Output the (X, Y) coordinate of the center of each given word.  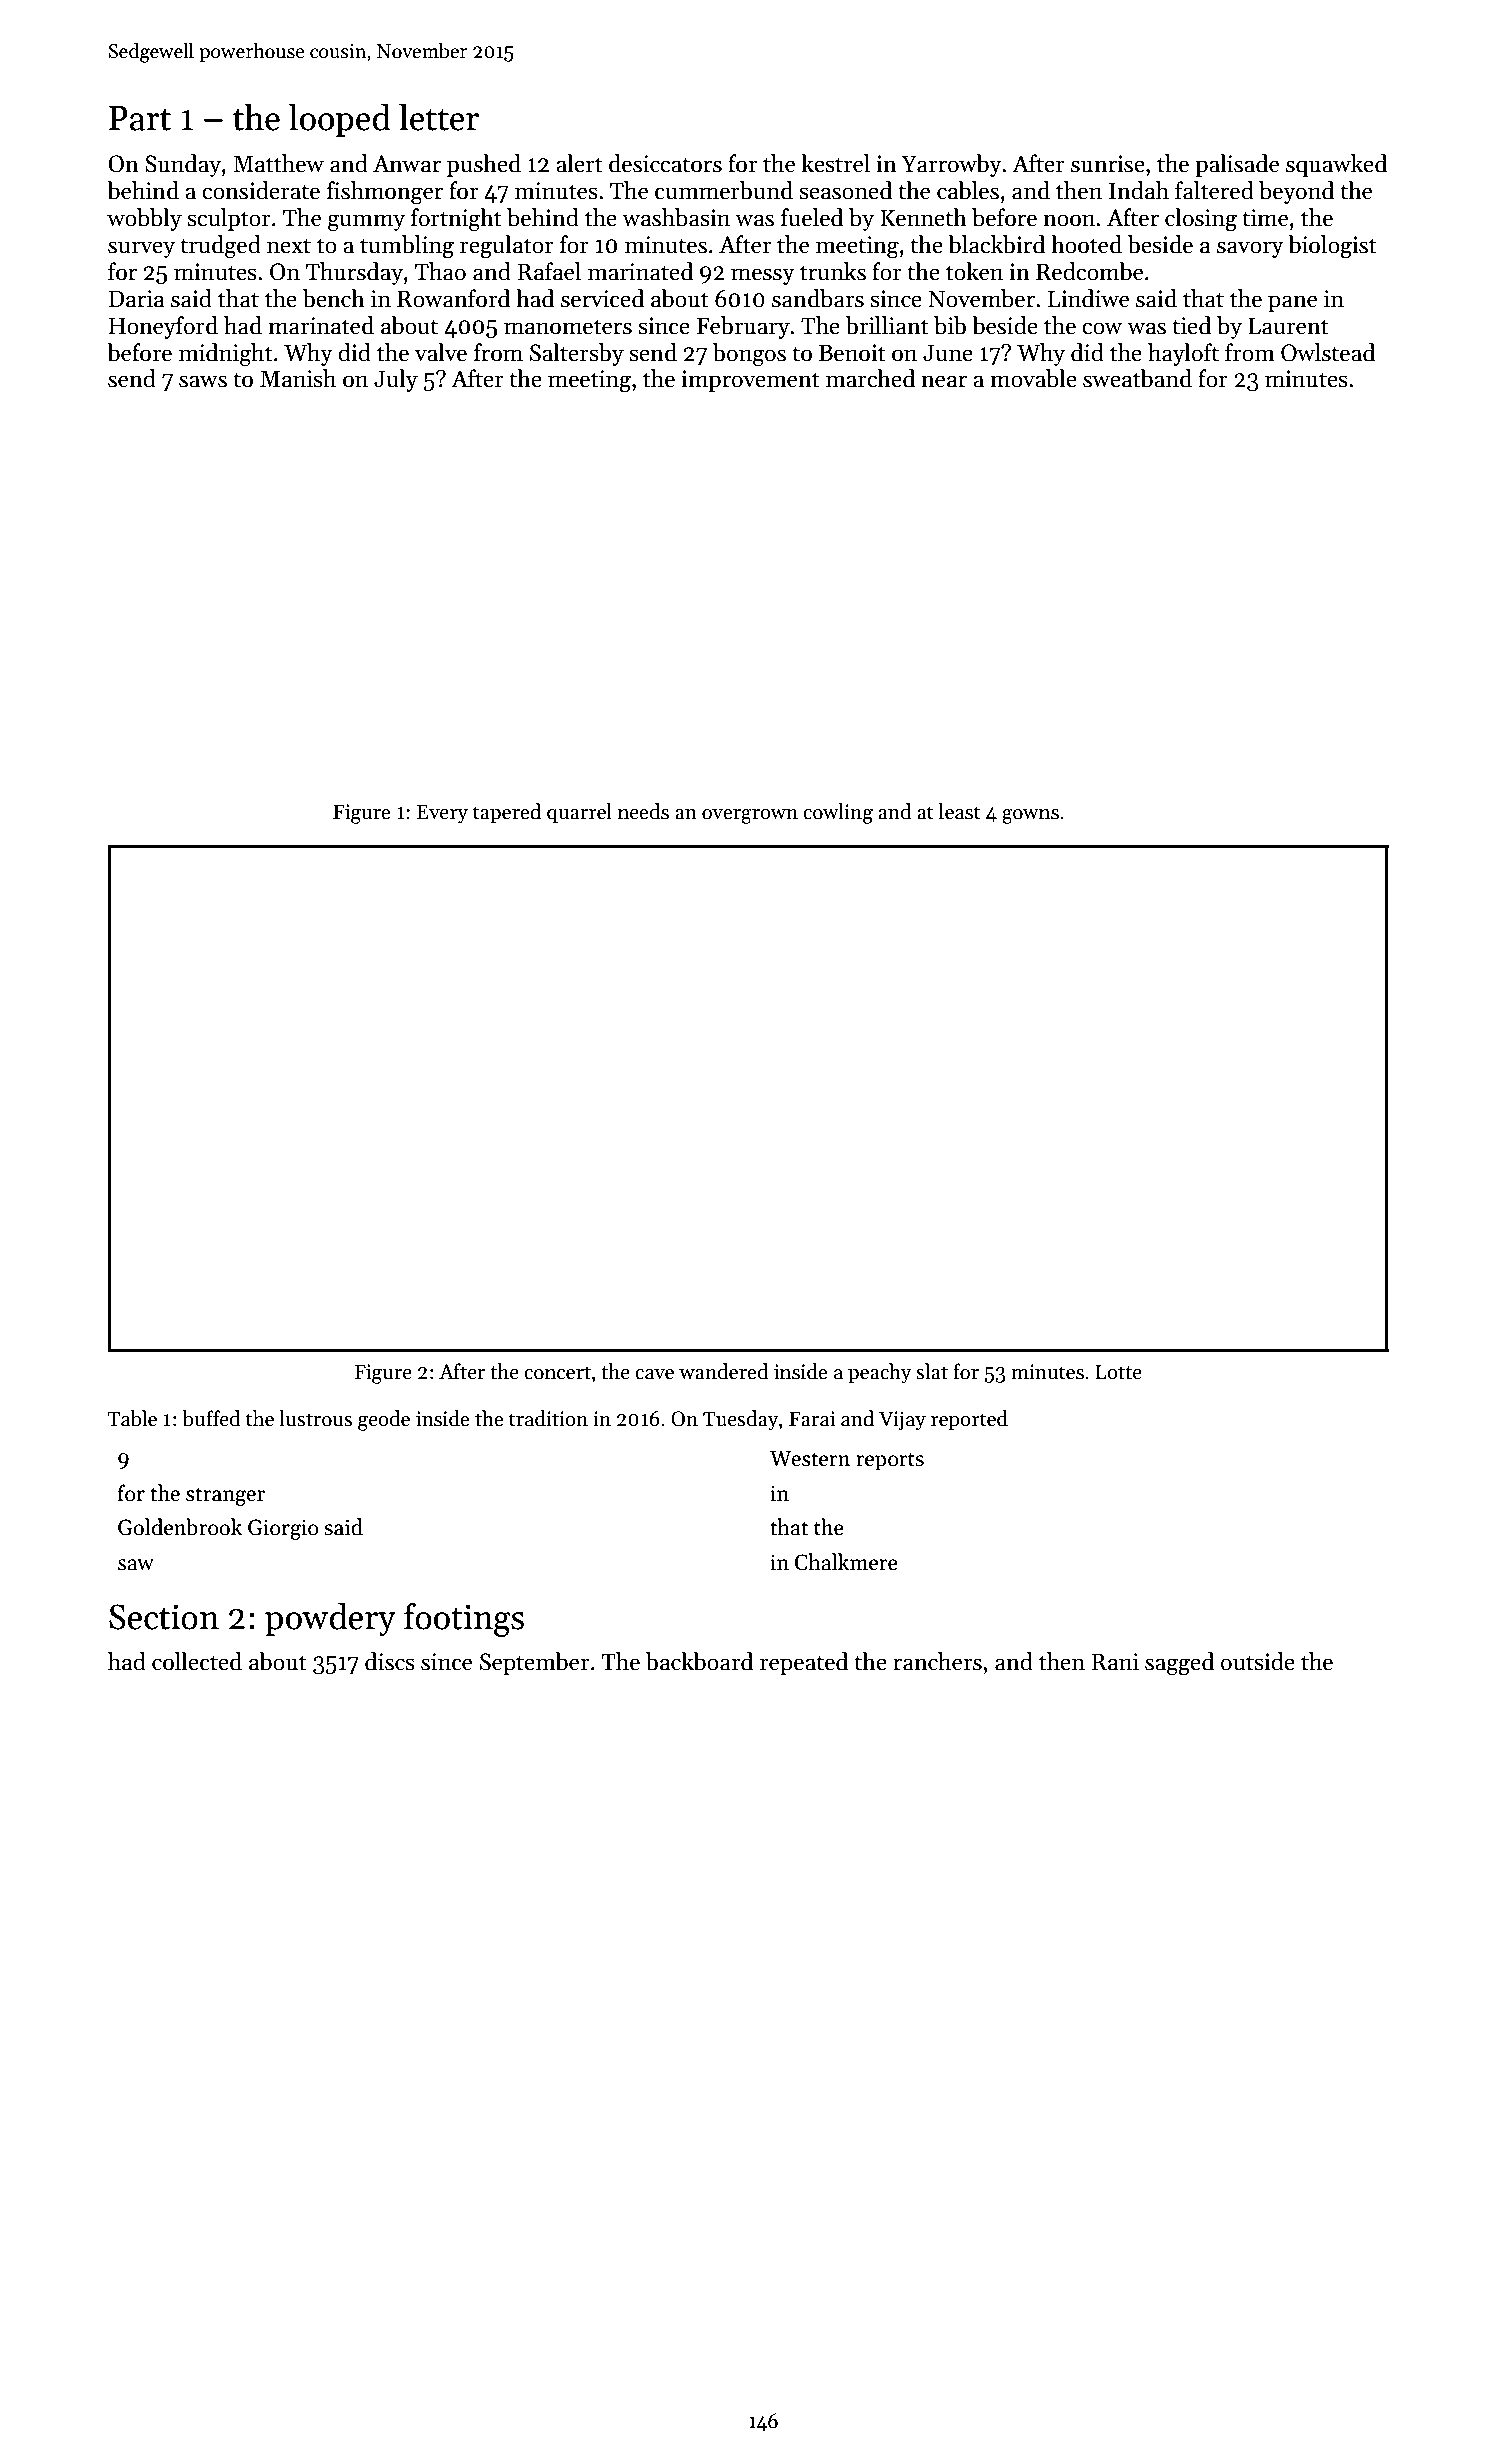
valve (440, 352)
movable (1033, 378)
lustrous (315, 1418)
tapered (507, 813)
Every (442, 813)
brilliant (887, 325)
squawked (1336, 165)
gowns (1030, 816)
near (944, 381)
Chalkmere (846, 1562)
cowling (838, 813)
